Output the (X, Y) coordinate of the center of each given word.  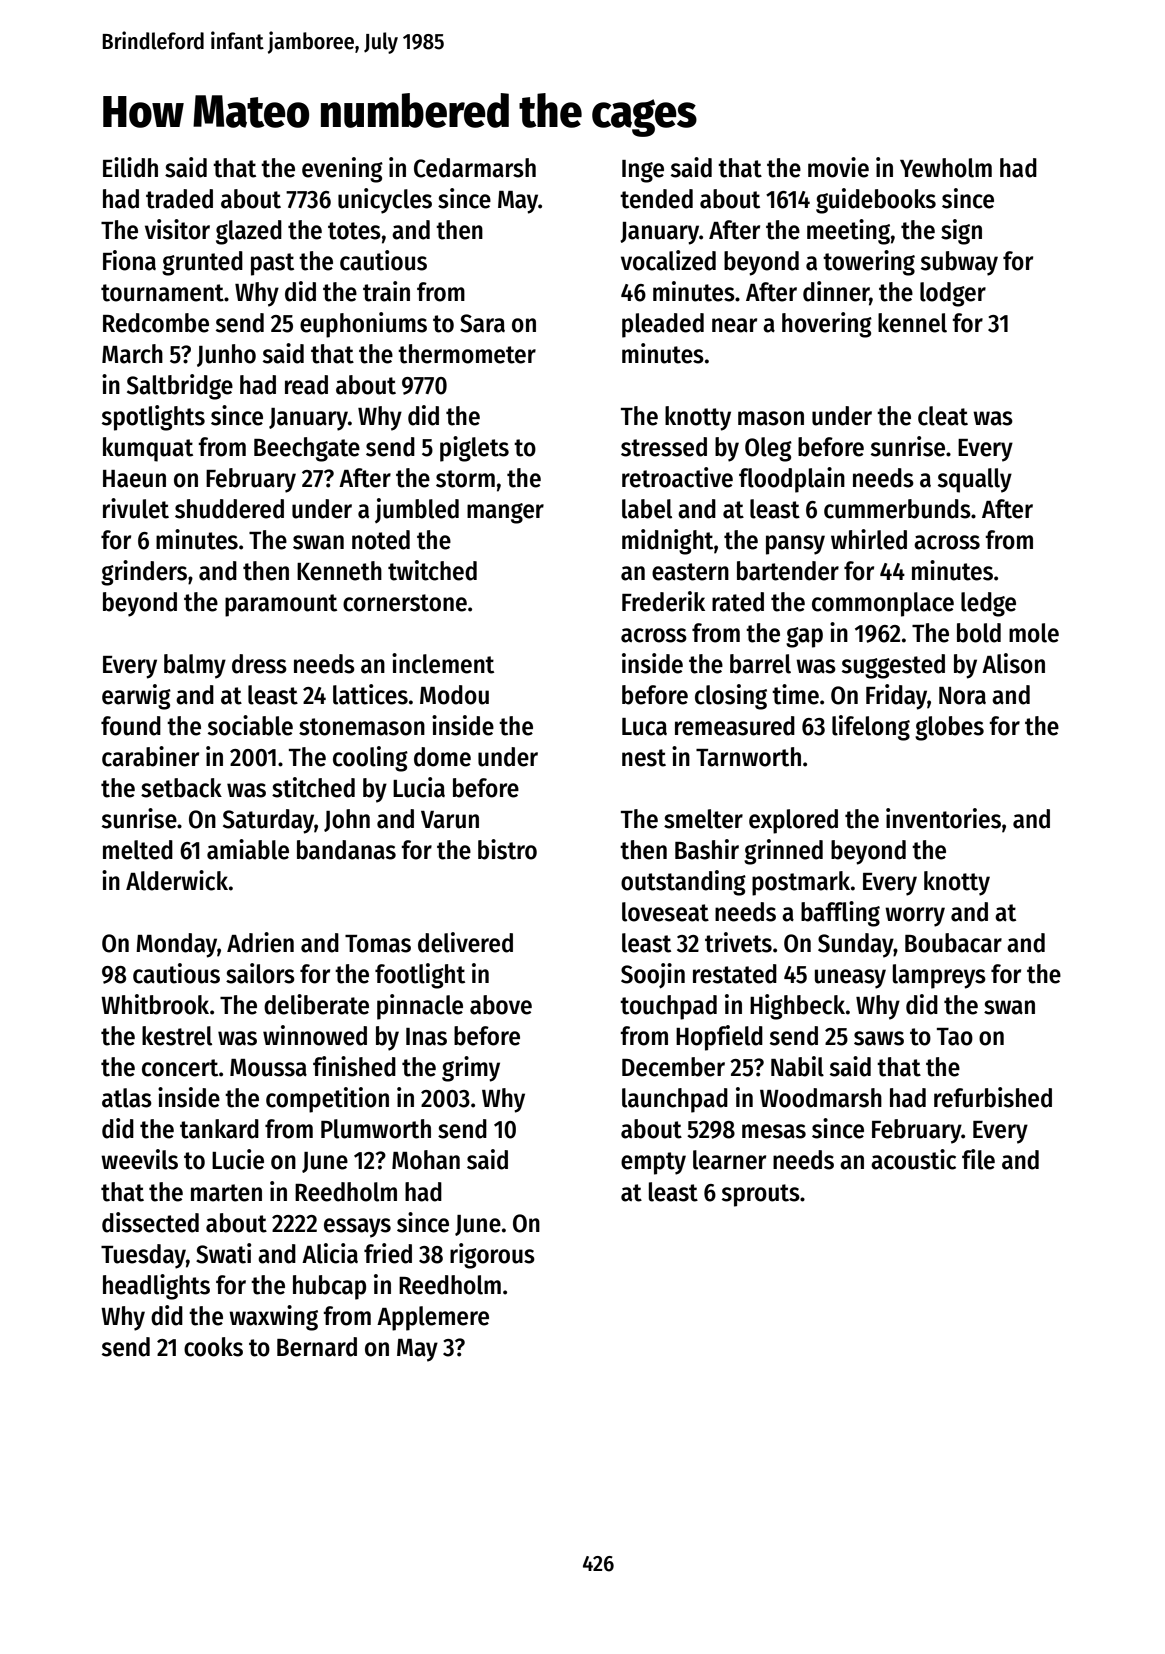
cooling (370, 759)
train (386, 291)
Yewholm (946, 168)
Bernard (317, 1347)
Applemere (433, 1318)
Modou (454, 695)
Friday (896, 697)
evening (342, 170)
